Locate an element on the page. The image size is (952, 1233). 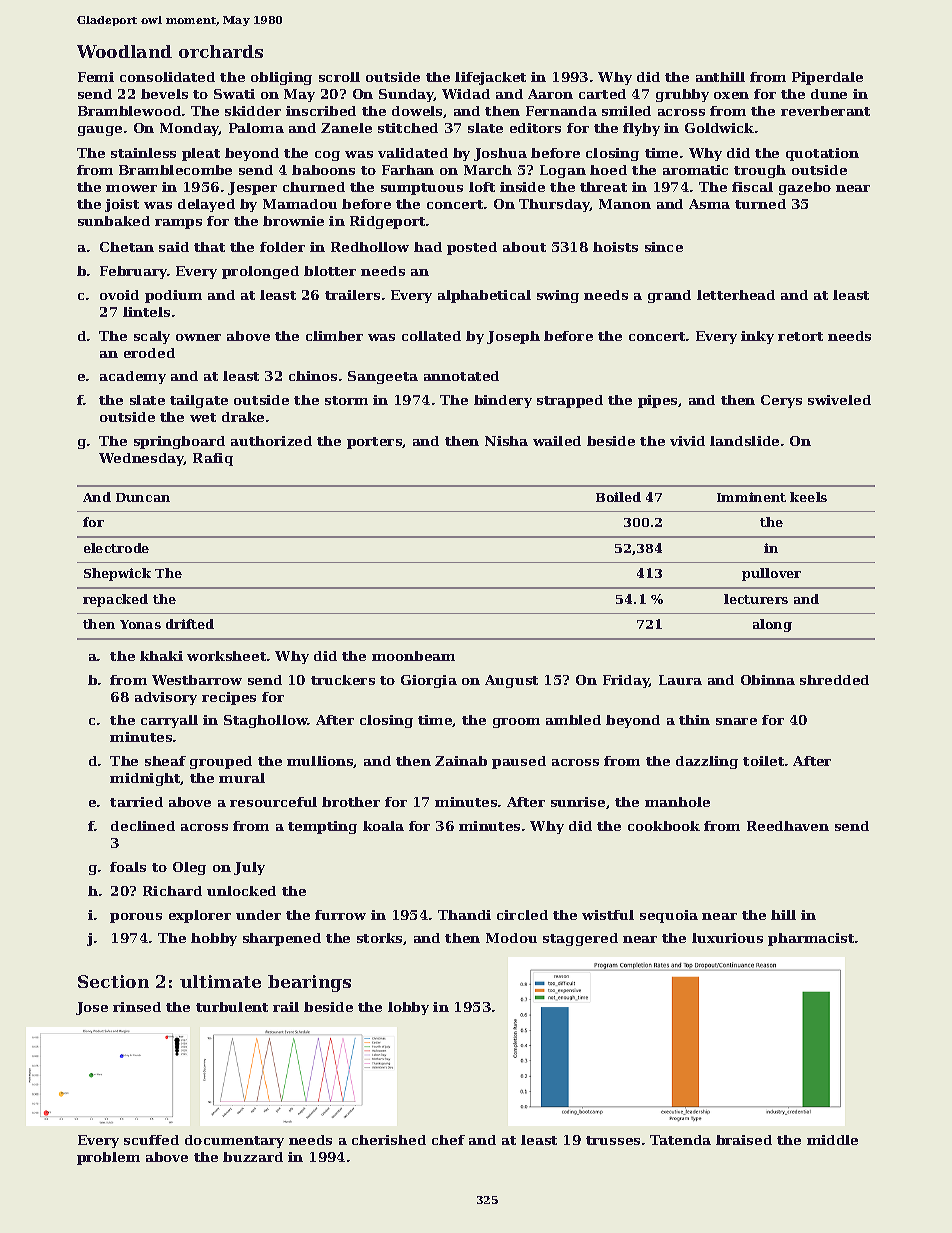
swing is located at coordinates (558, 296).
